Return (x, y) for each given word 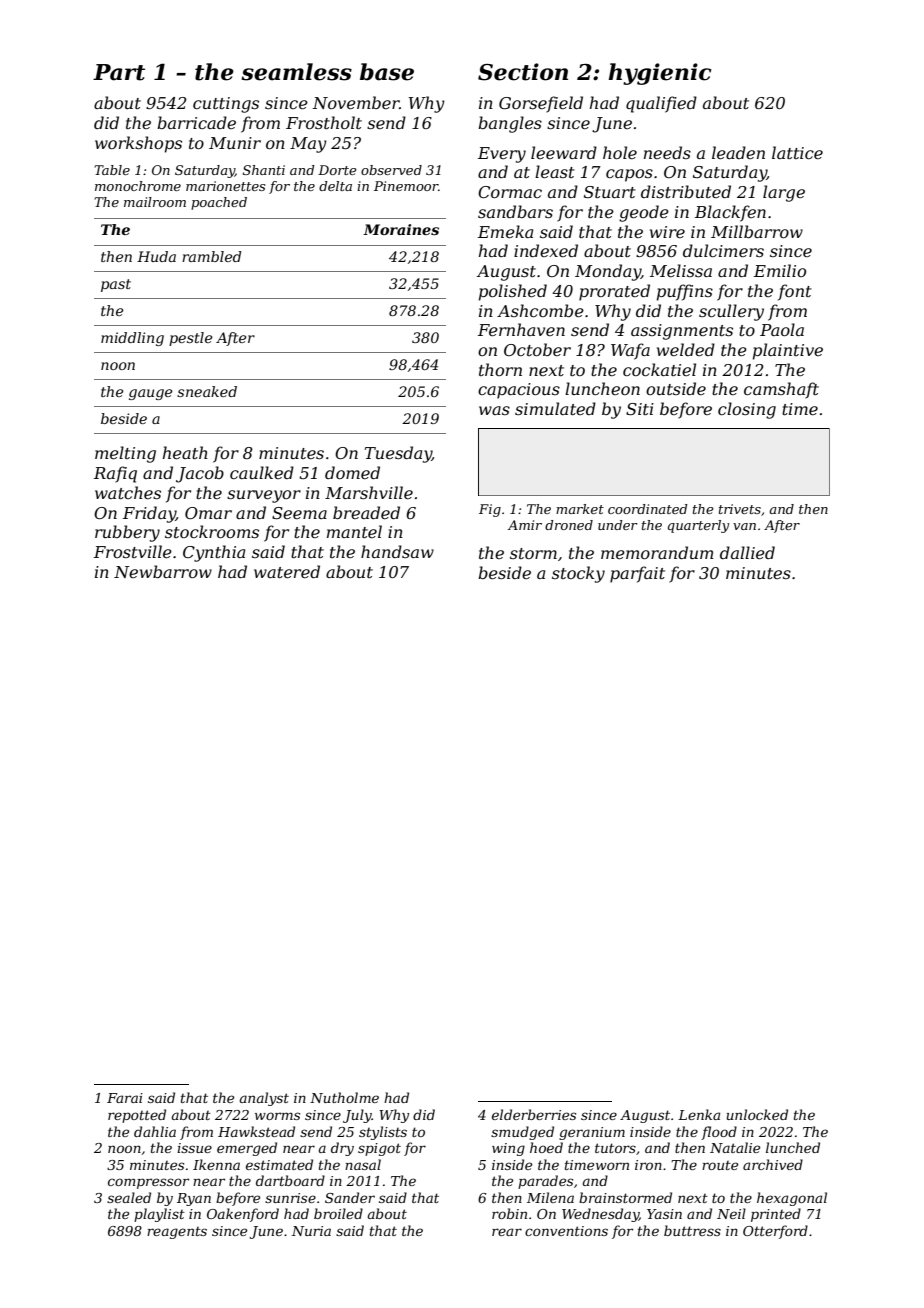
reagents (177, 1233)
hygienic (659, 74)
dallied (747, 552)
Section (523, 72)
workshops (138, 144)
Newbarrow (163, 571)
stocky (578, 574)
